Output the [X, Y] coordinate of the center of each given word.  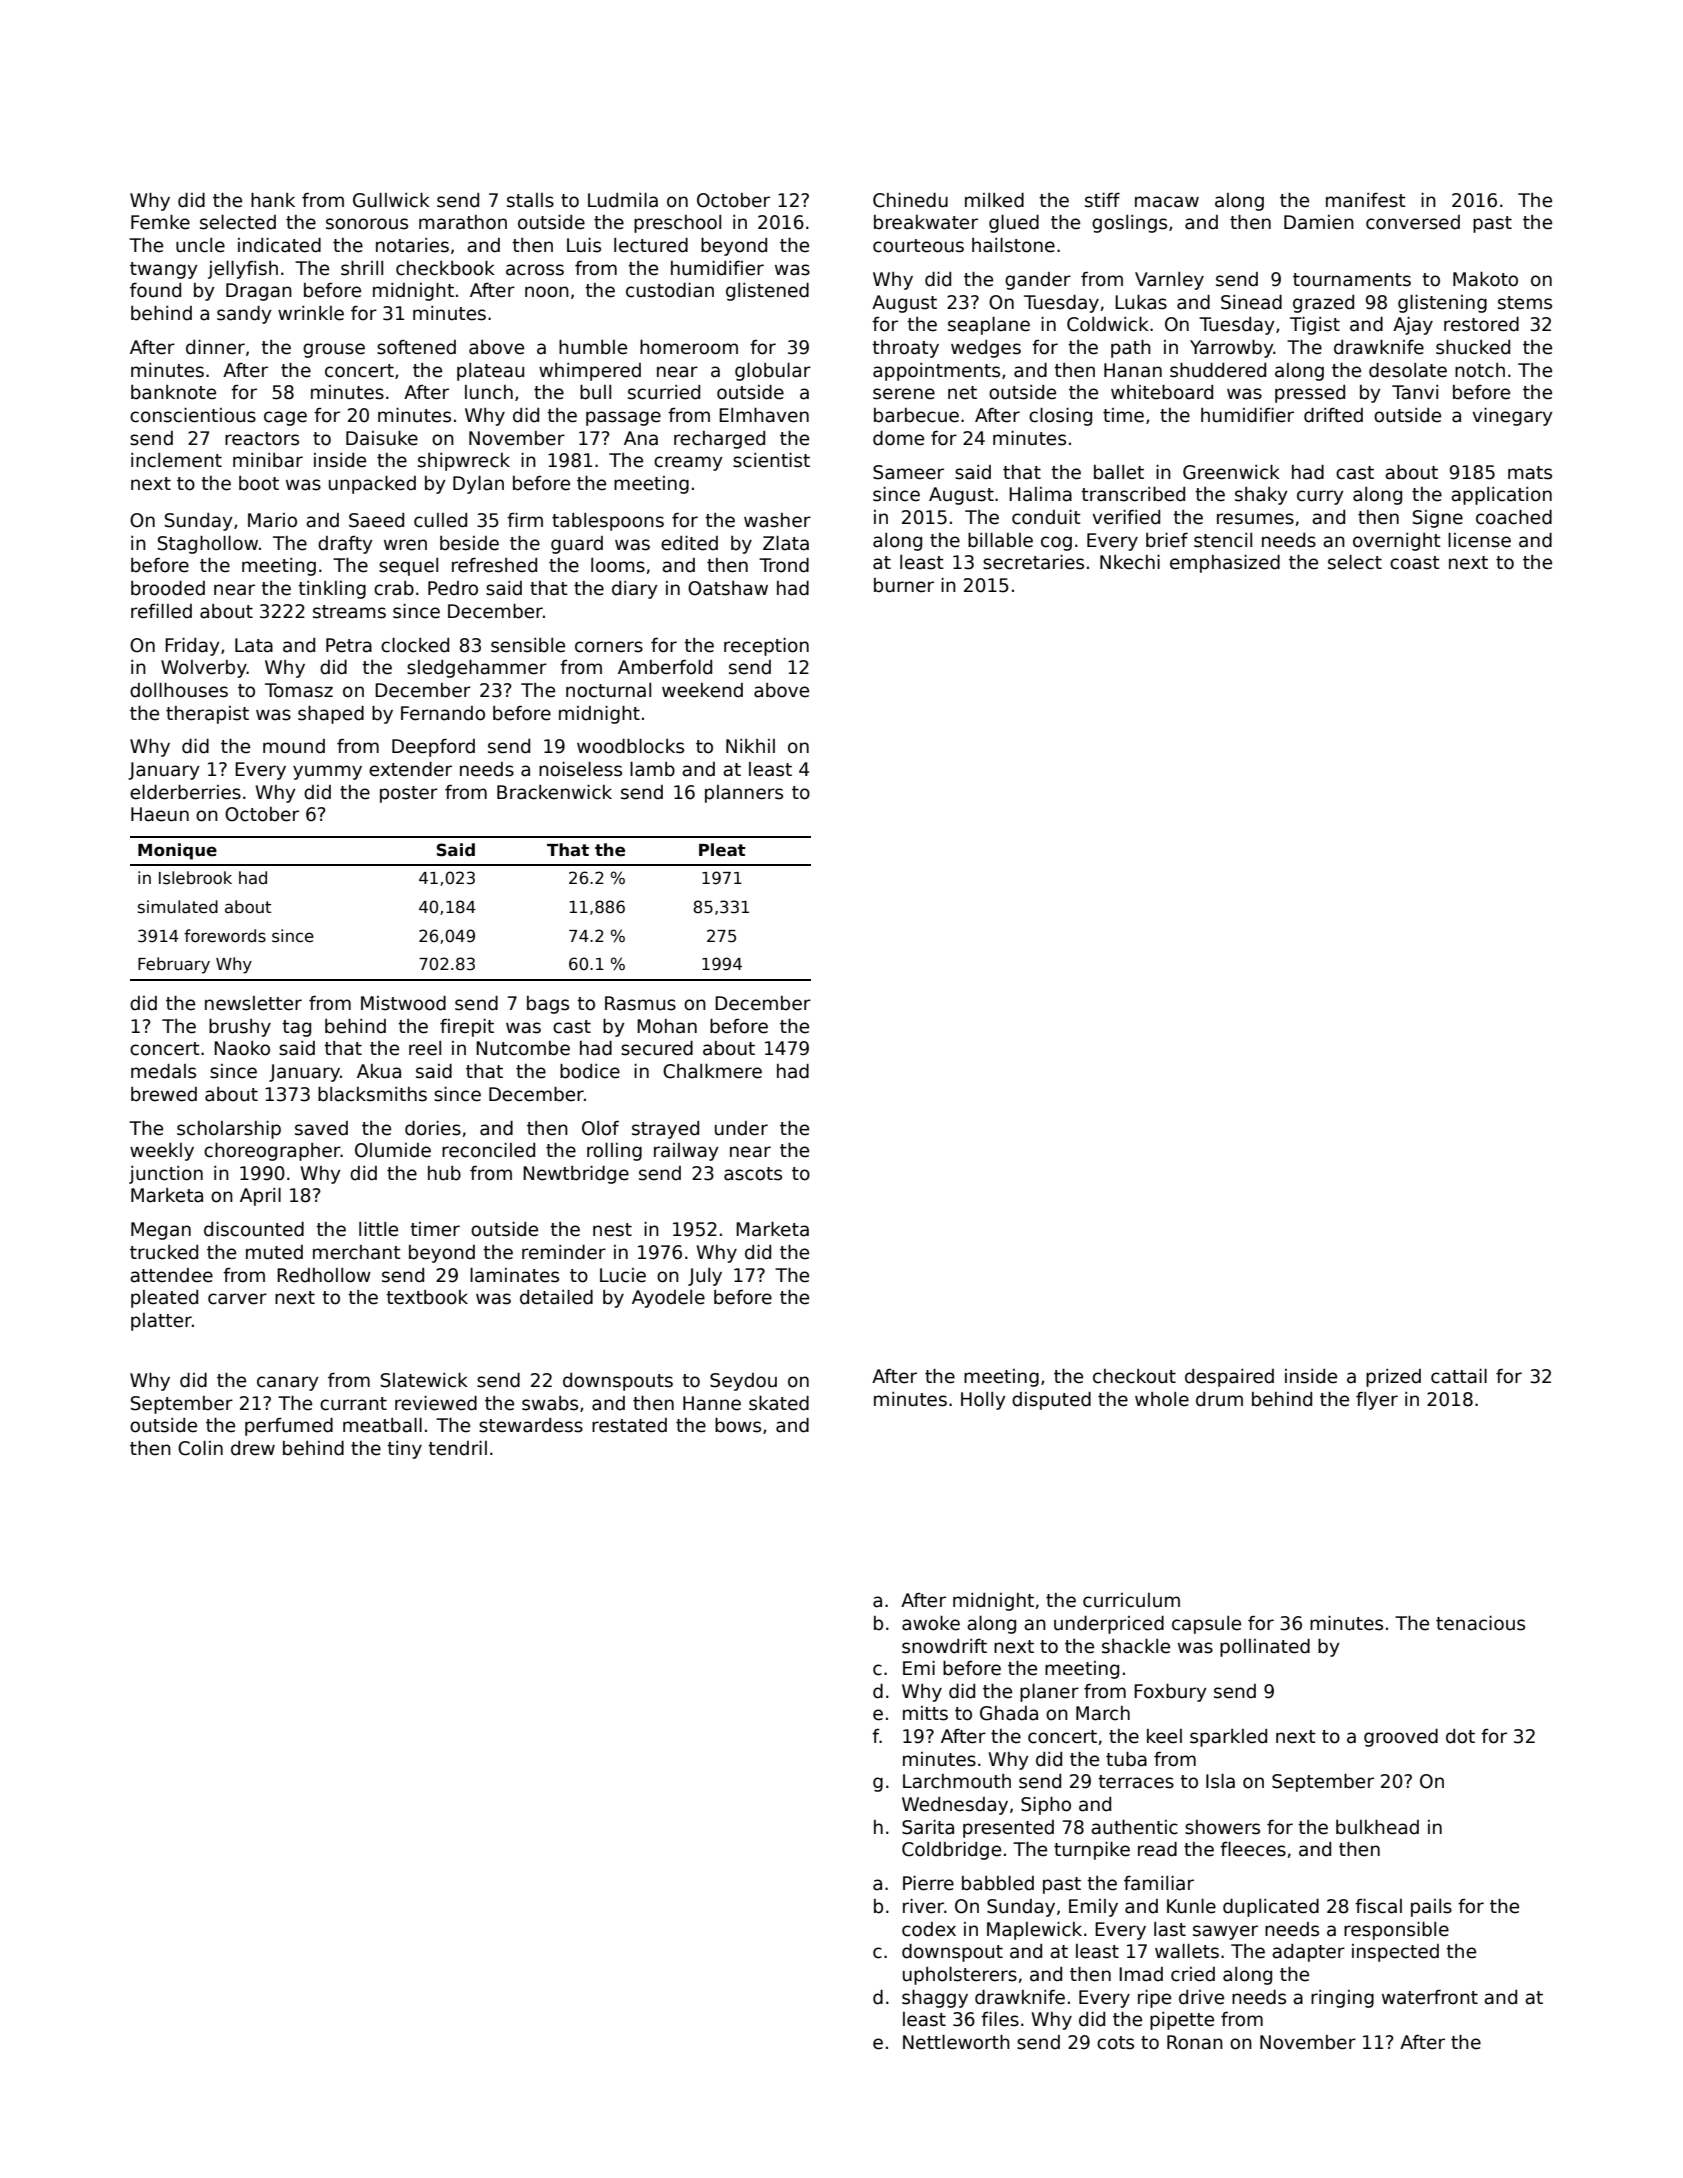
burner [904, 585]
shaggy [935, 1999]
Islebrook [195, 878]
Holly [983, 1401]
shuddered [1218, 370]
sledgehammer [477, 669]
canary [288, 1383]
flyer [1377, 1401]
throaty [905, 349]
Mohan [667, 1026]
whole [1162, 1399]
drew [253, 1448]
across [535, 270]
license [1479, 540]
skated [779, 1403]
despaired [1229, 1378]
